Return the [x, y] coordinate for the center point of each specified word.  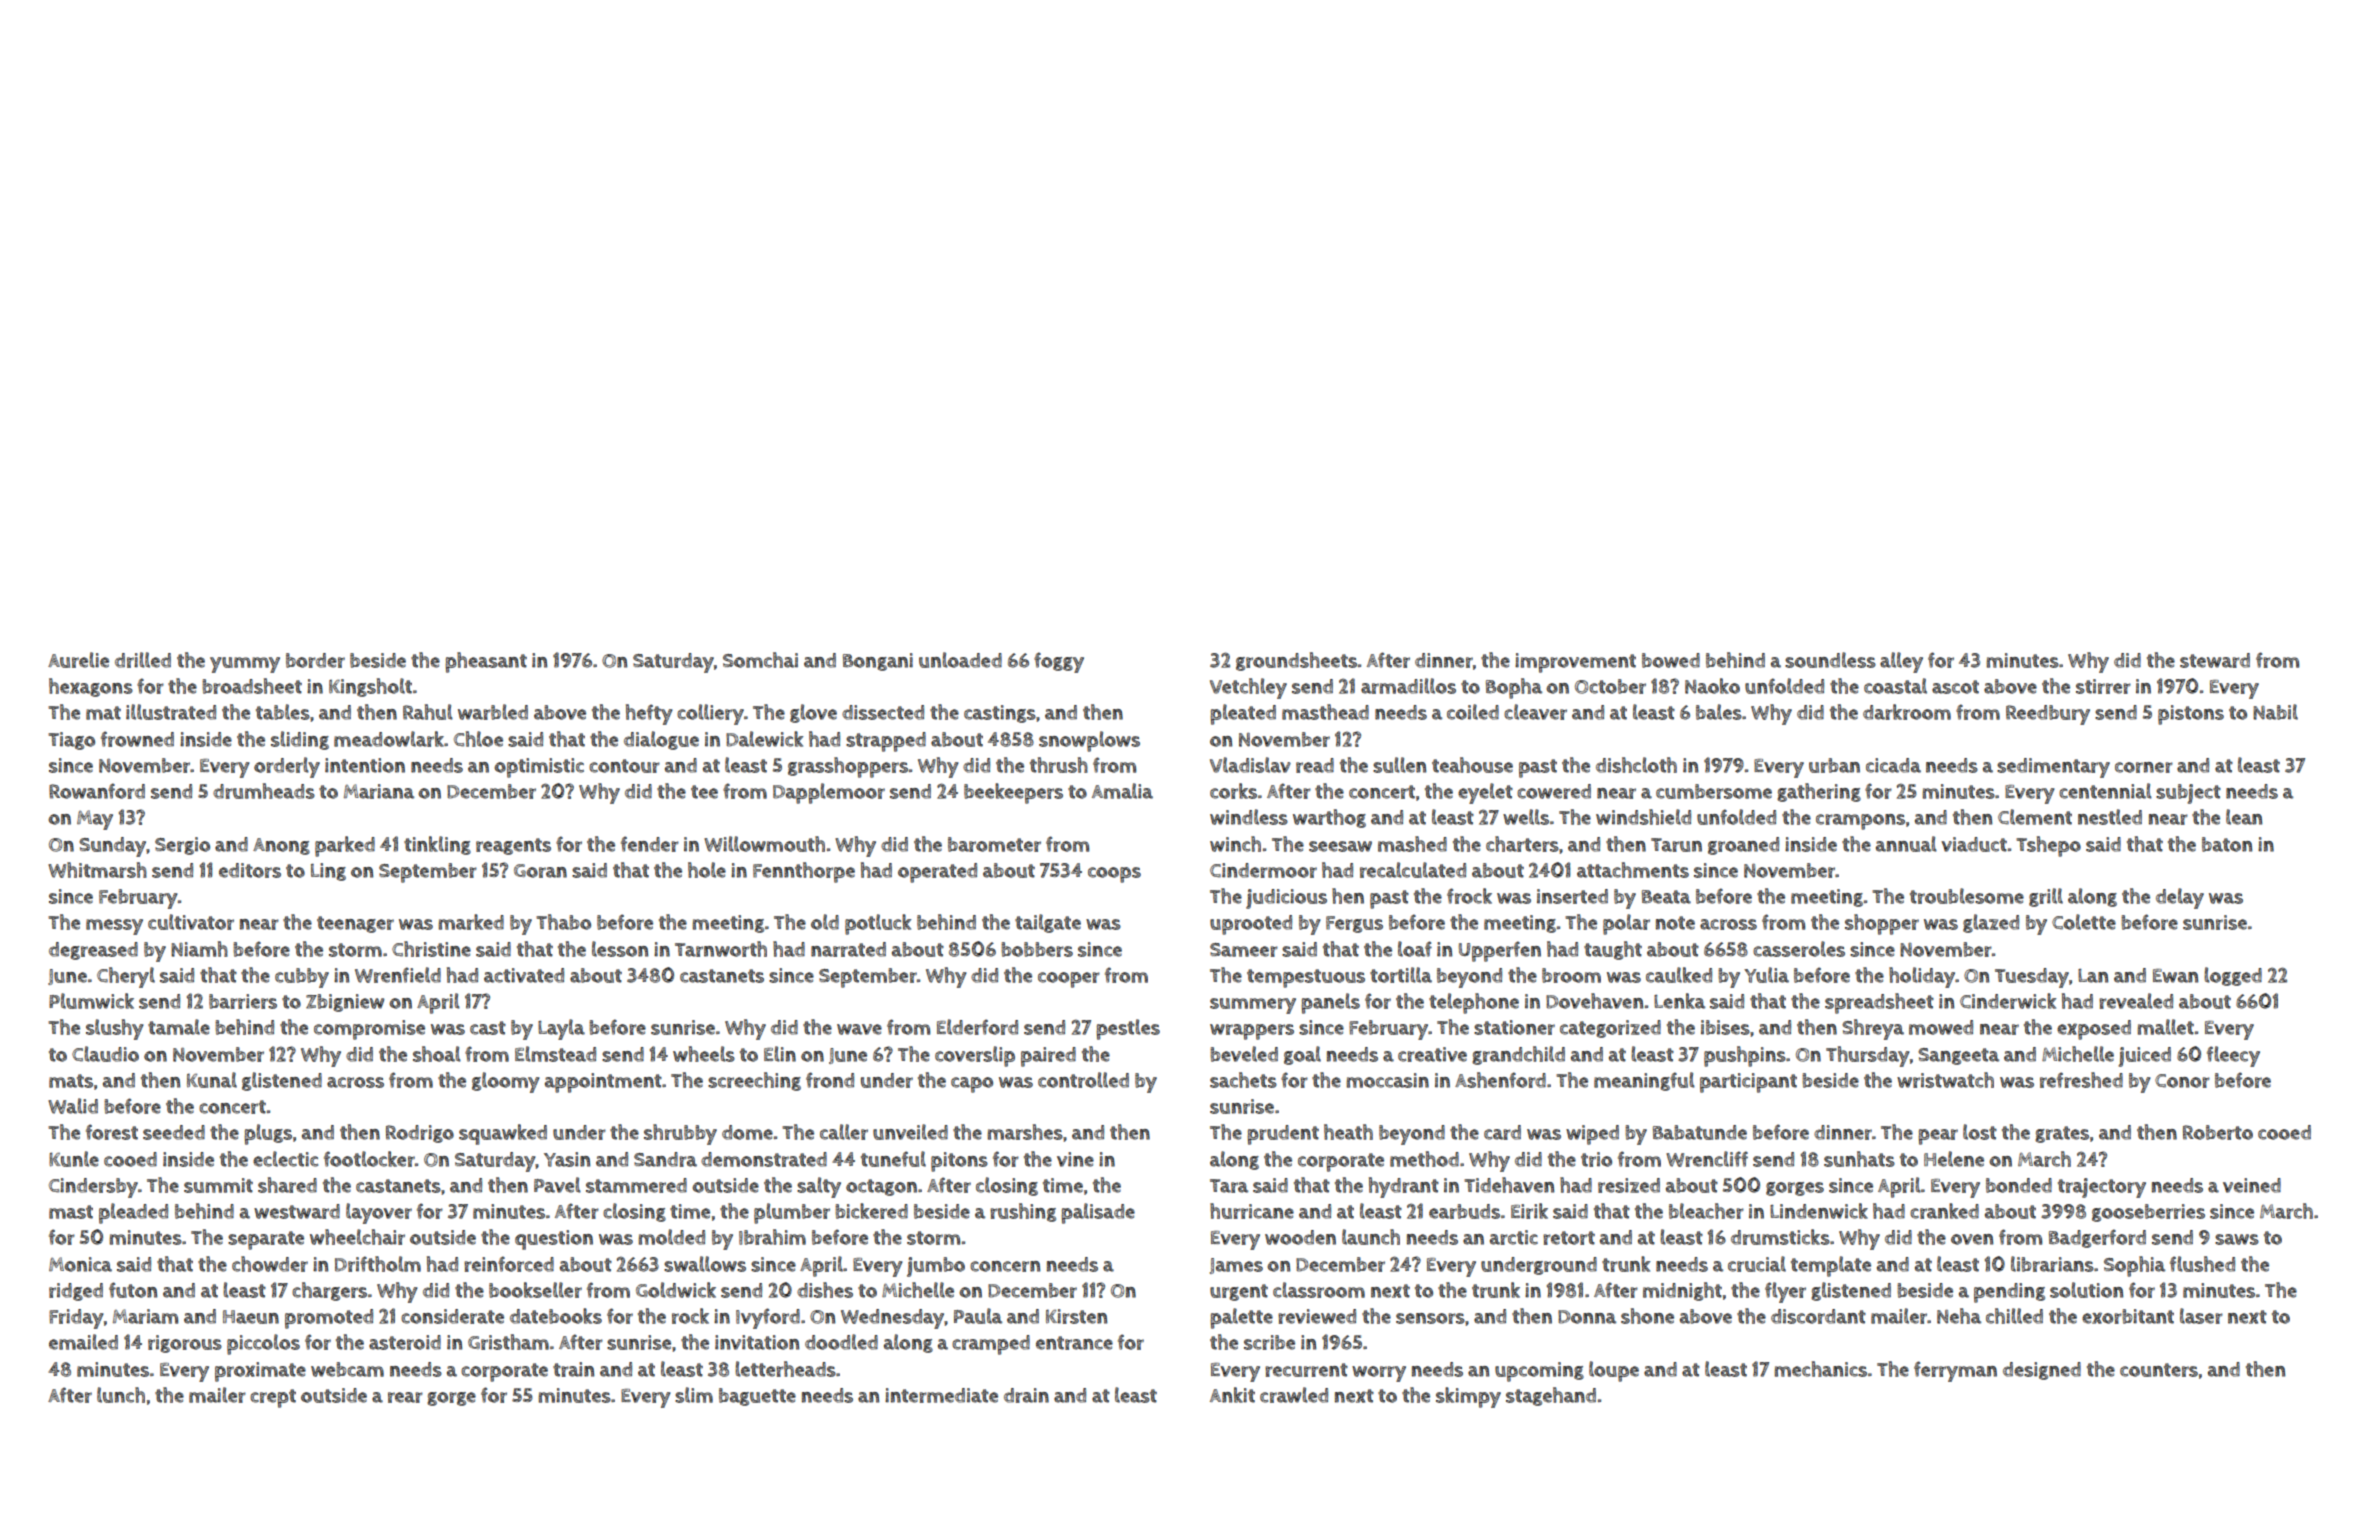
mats [71, 1081]
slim [694, 1395]
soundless [1830, 660]
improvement [1575, 663]
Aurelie [78, 660]
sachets [1243, 1080]
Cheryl [126, 977]
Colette [2084, 922]
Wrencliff [1707, 1159]
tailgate [1048, 923]
